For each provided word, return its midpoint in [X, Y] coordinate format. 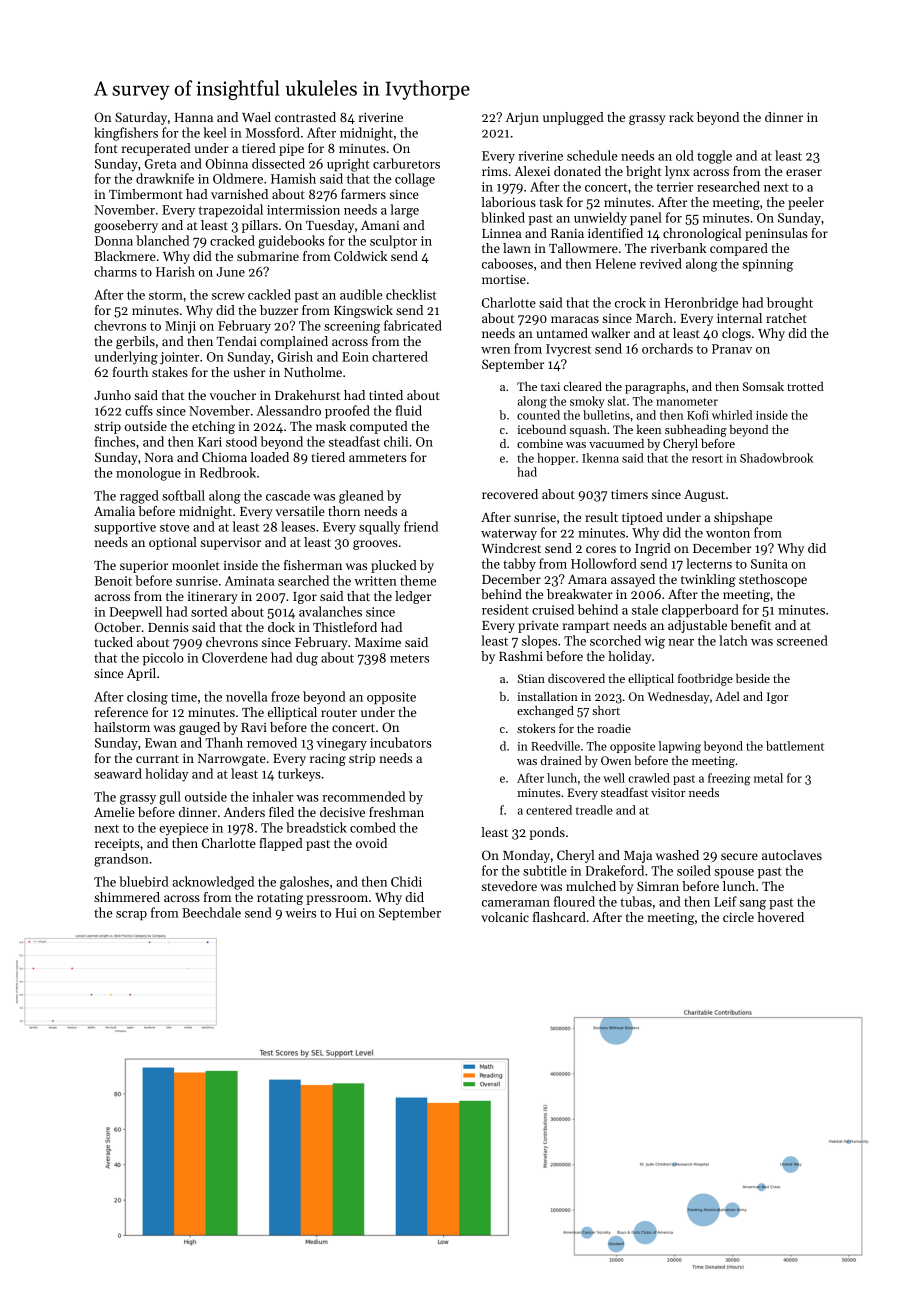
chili [396, 441]
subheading [696, 431]
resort [707, 459]
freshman [396, 812]
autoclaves [792, 855]
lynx [677, 172]
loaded [269, 457]
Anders [244, 812]
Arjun [522, 118]
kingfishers [126, 134]
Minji [180, 327]
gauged [199, 728]
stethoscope [773, 580]
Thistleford [345, 627]
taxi [550, 386]
